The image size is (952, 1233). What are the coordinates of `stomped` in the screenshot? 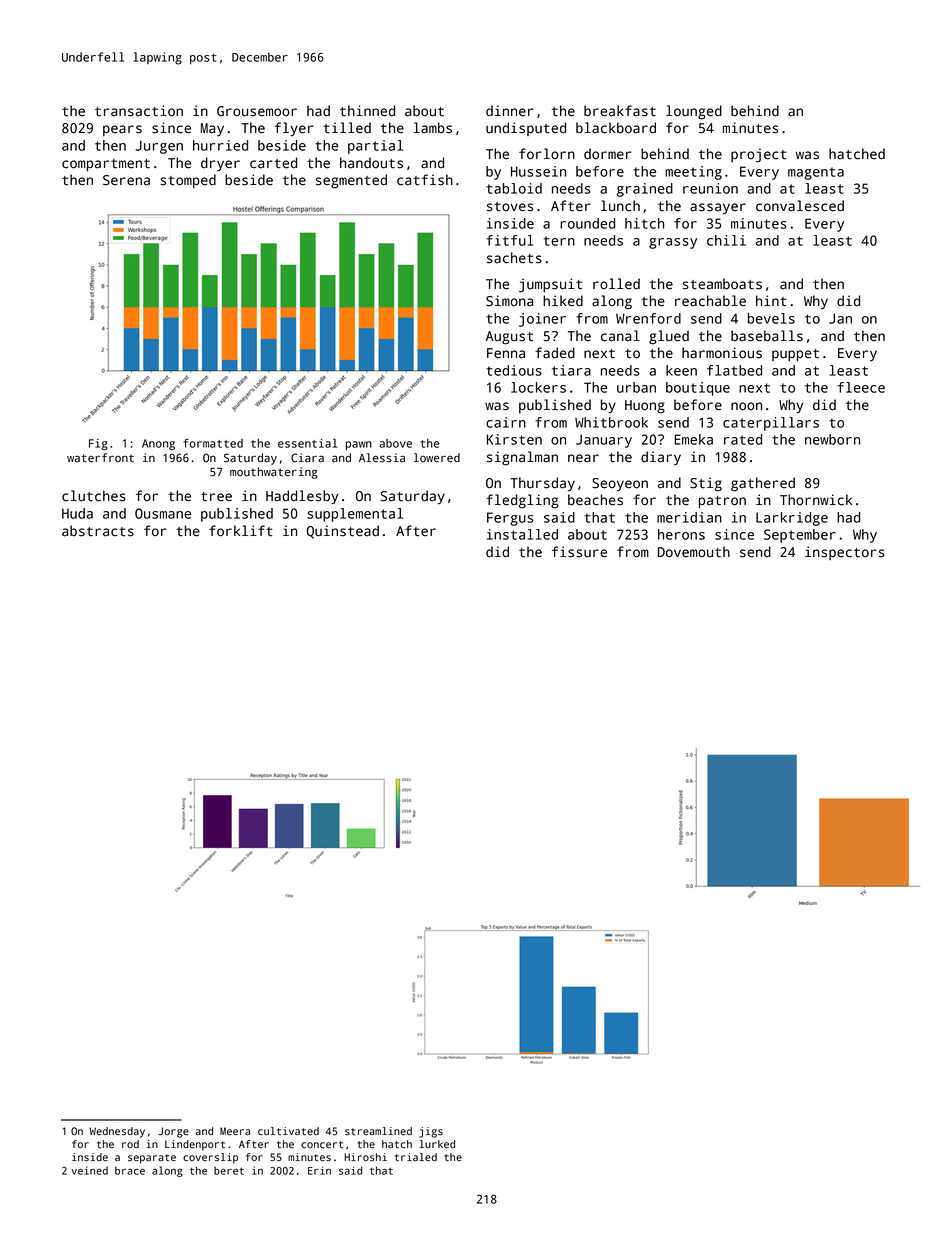 It's located at (188, 181).
